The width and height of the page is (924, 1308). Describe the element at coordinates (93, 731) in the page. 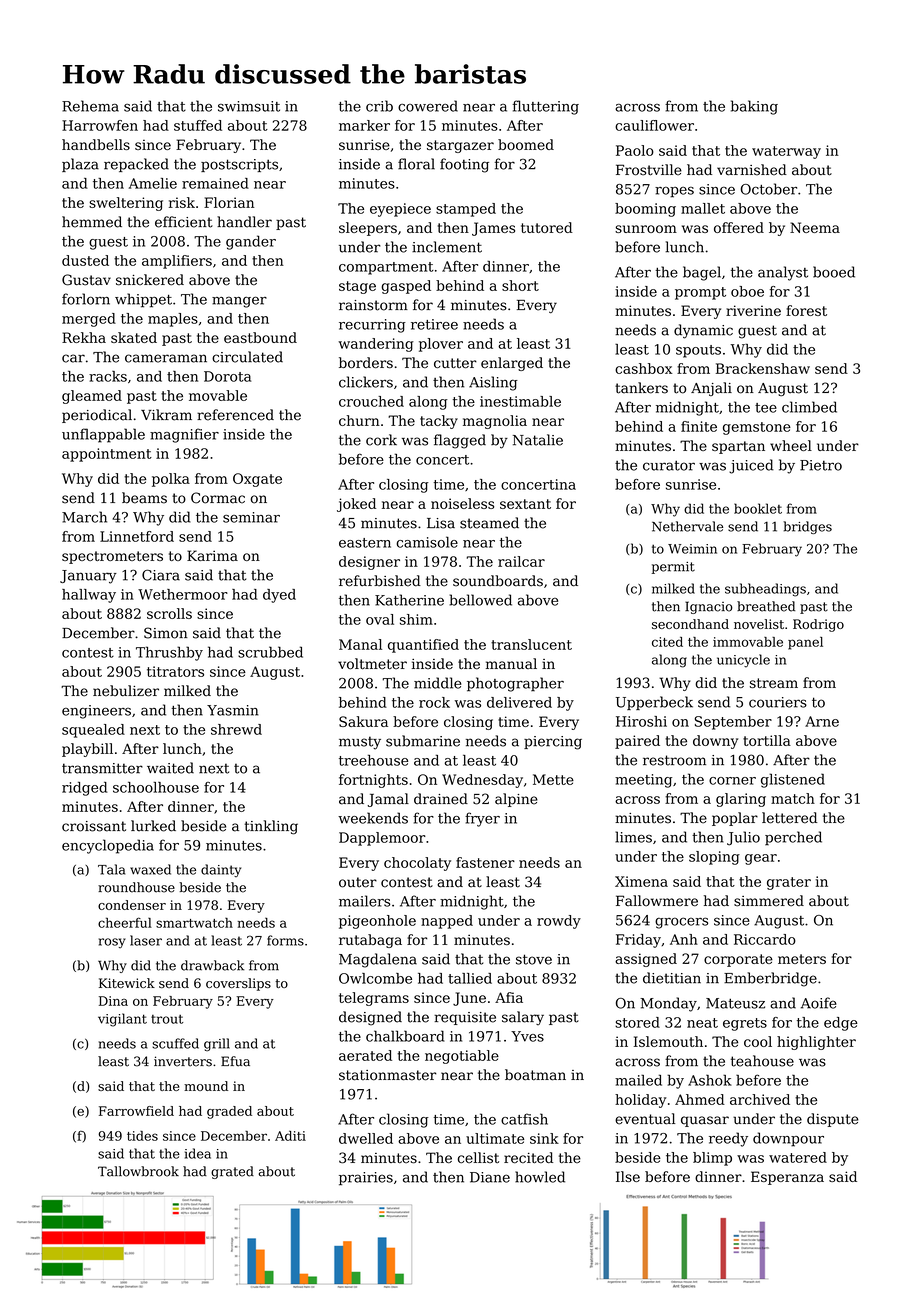

I see `squealed` at that location.
